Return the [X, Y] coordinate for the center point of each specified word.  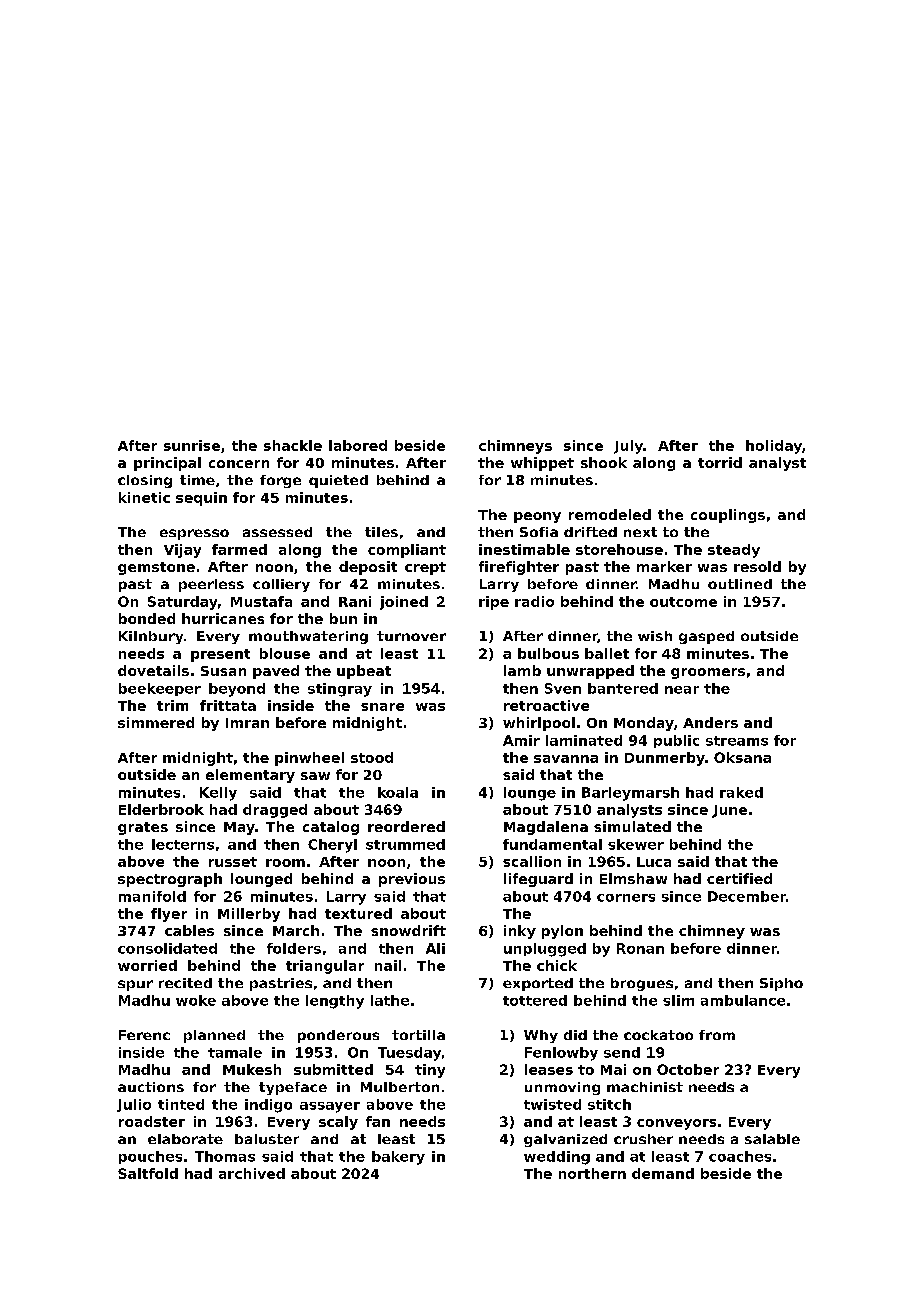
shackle [293, 445]
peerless [211, 585]
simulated [632, 826]
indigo [268, 1106]
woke [196, 1000]
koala [398, 792]
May [239, 828]
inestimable [524, 549]
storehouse [619, 549]
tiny [430, 1071]
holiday [774, 447]
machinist [645, 1087]
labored [358, 445]
